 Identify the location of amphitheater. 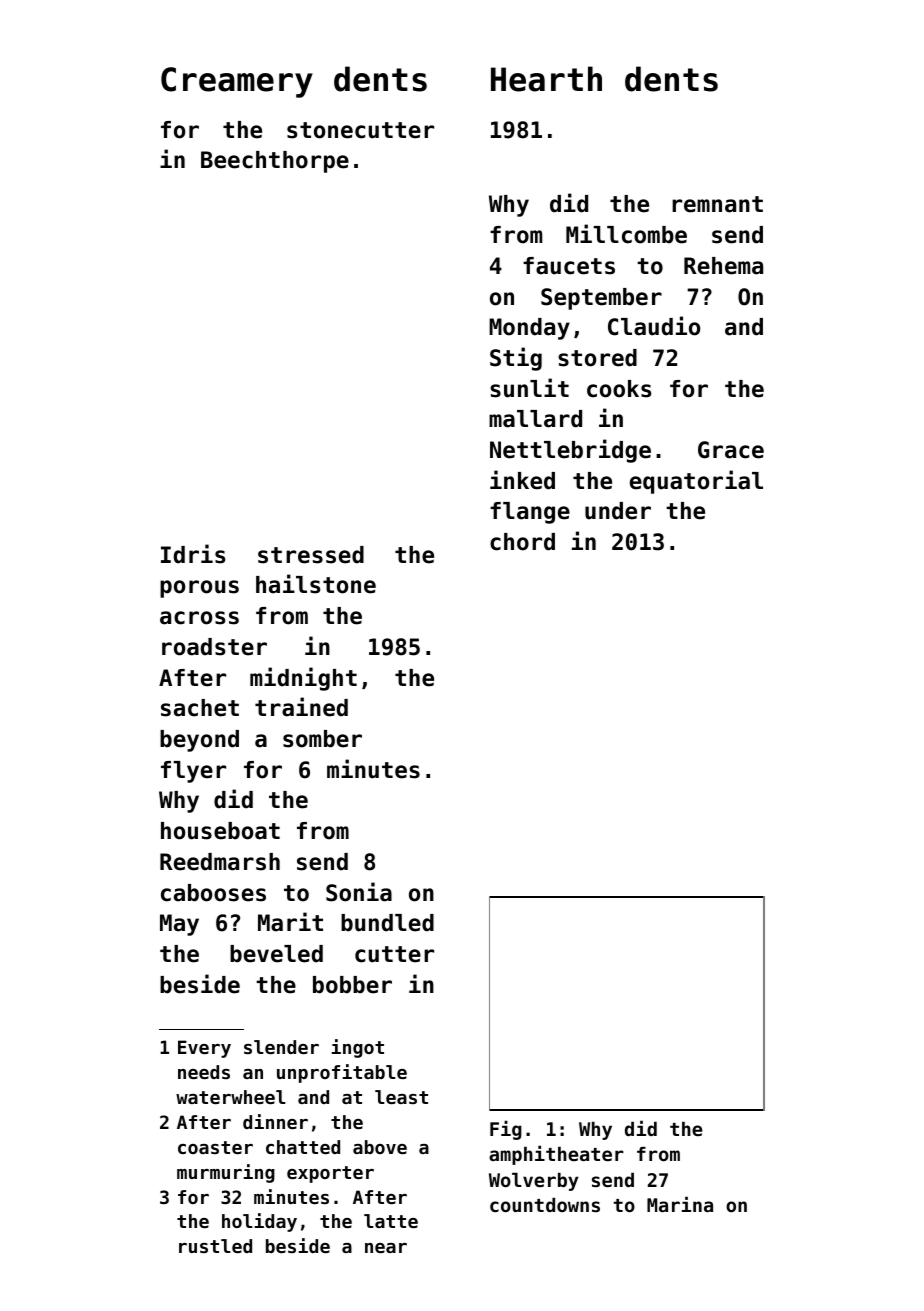
(556, 1155).
